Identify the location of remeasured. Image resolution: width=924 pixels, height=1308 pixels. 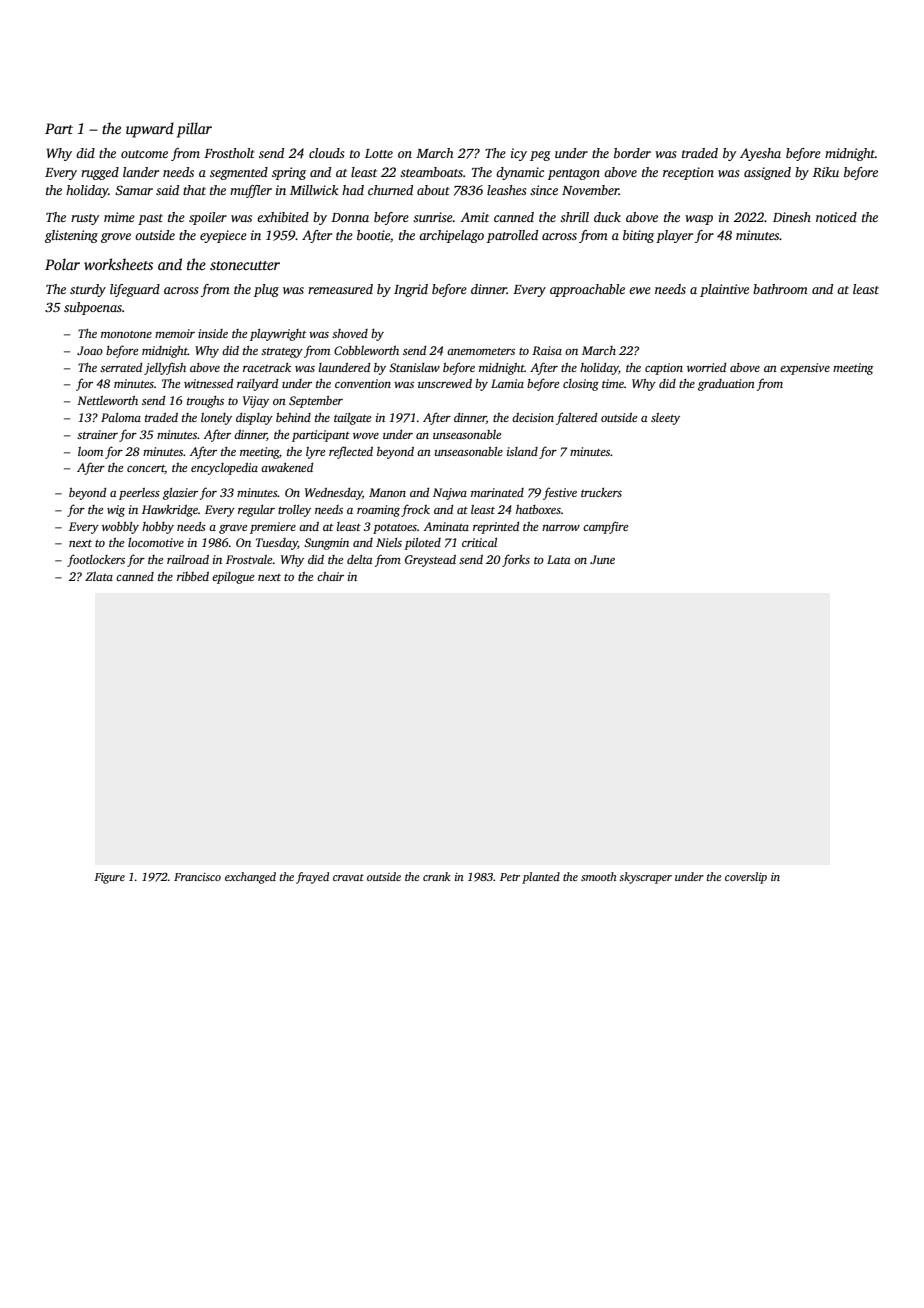
(340, 289).
